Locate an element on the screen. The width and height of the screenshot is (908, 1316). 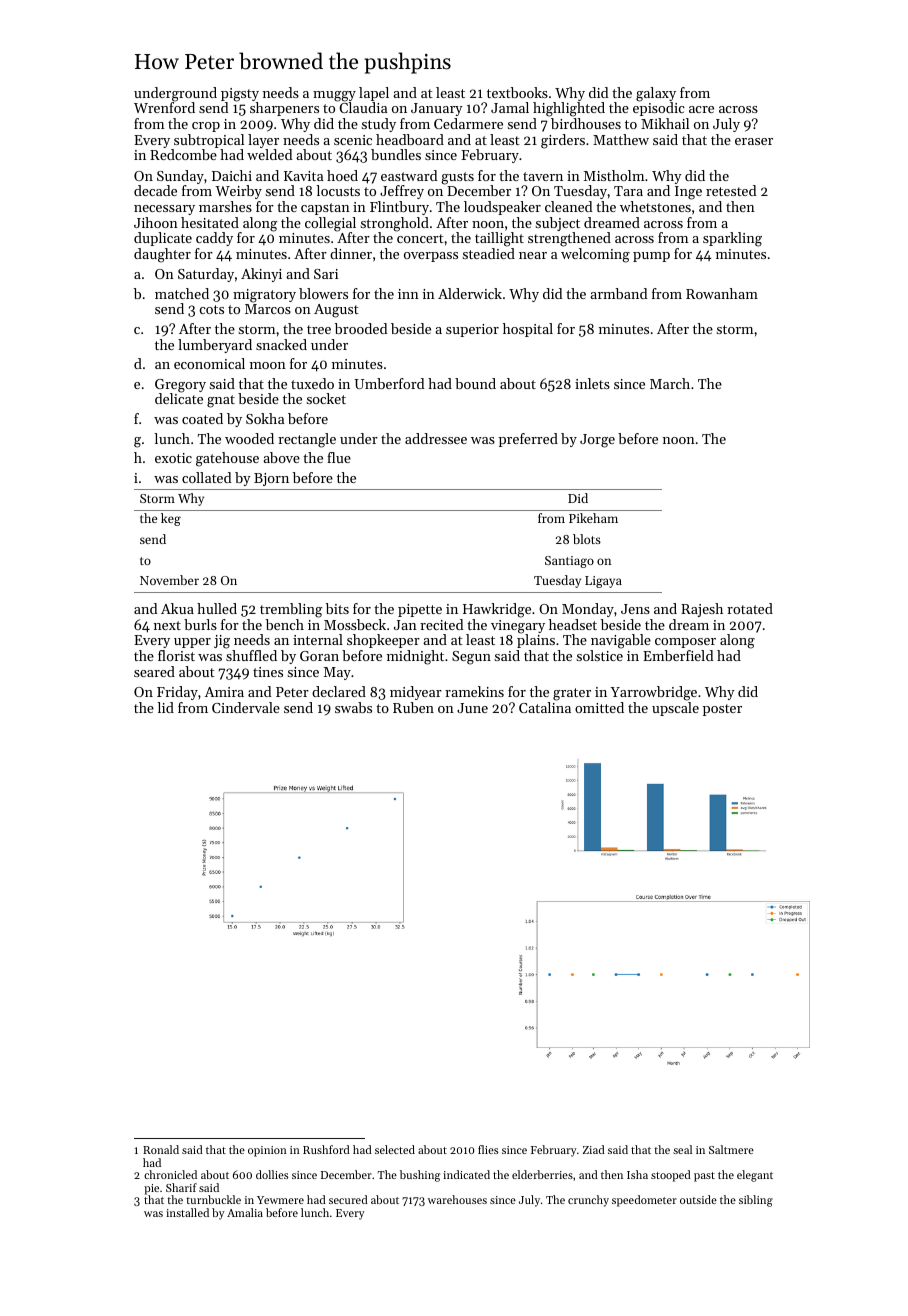
ramekins is located at coordinates (474, 691).
